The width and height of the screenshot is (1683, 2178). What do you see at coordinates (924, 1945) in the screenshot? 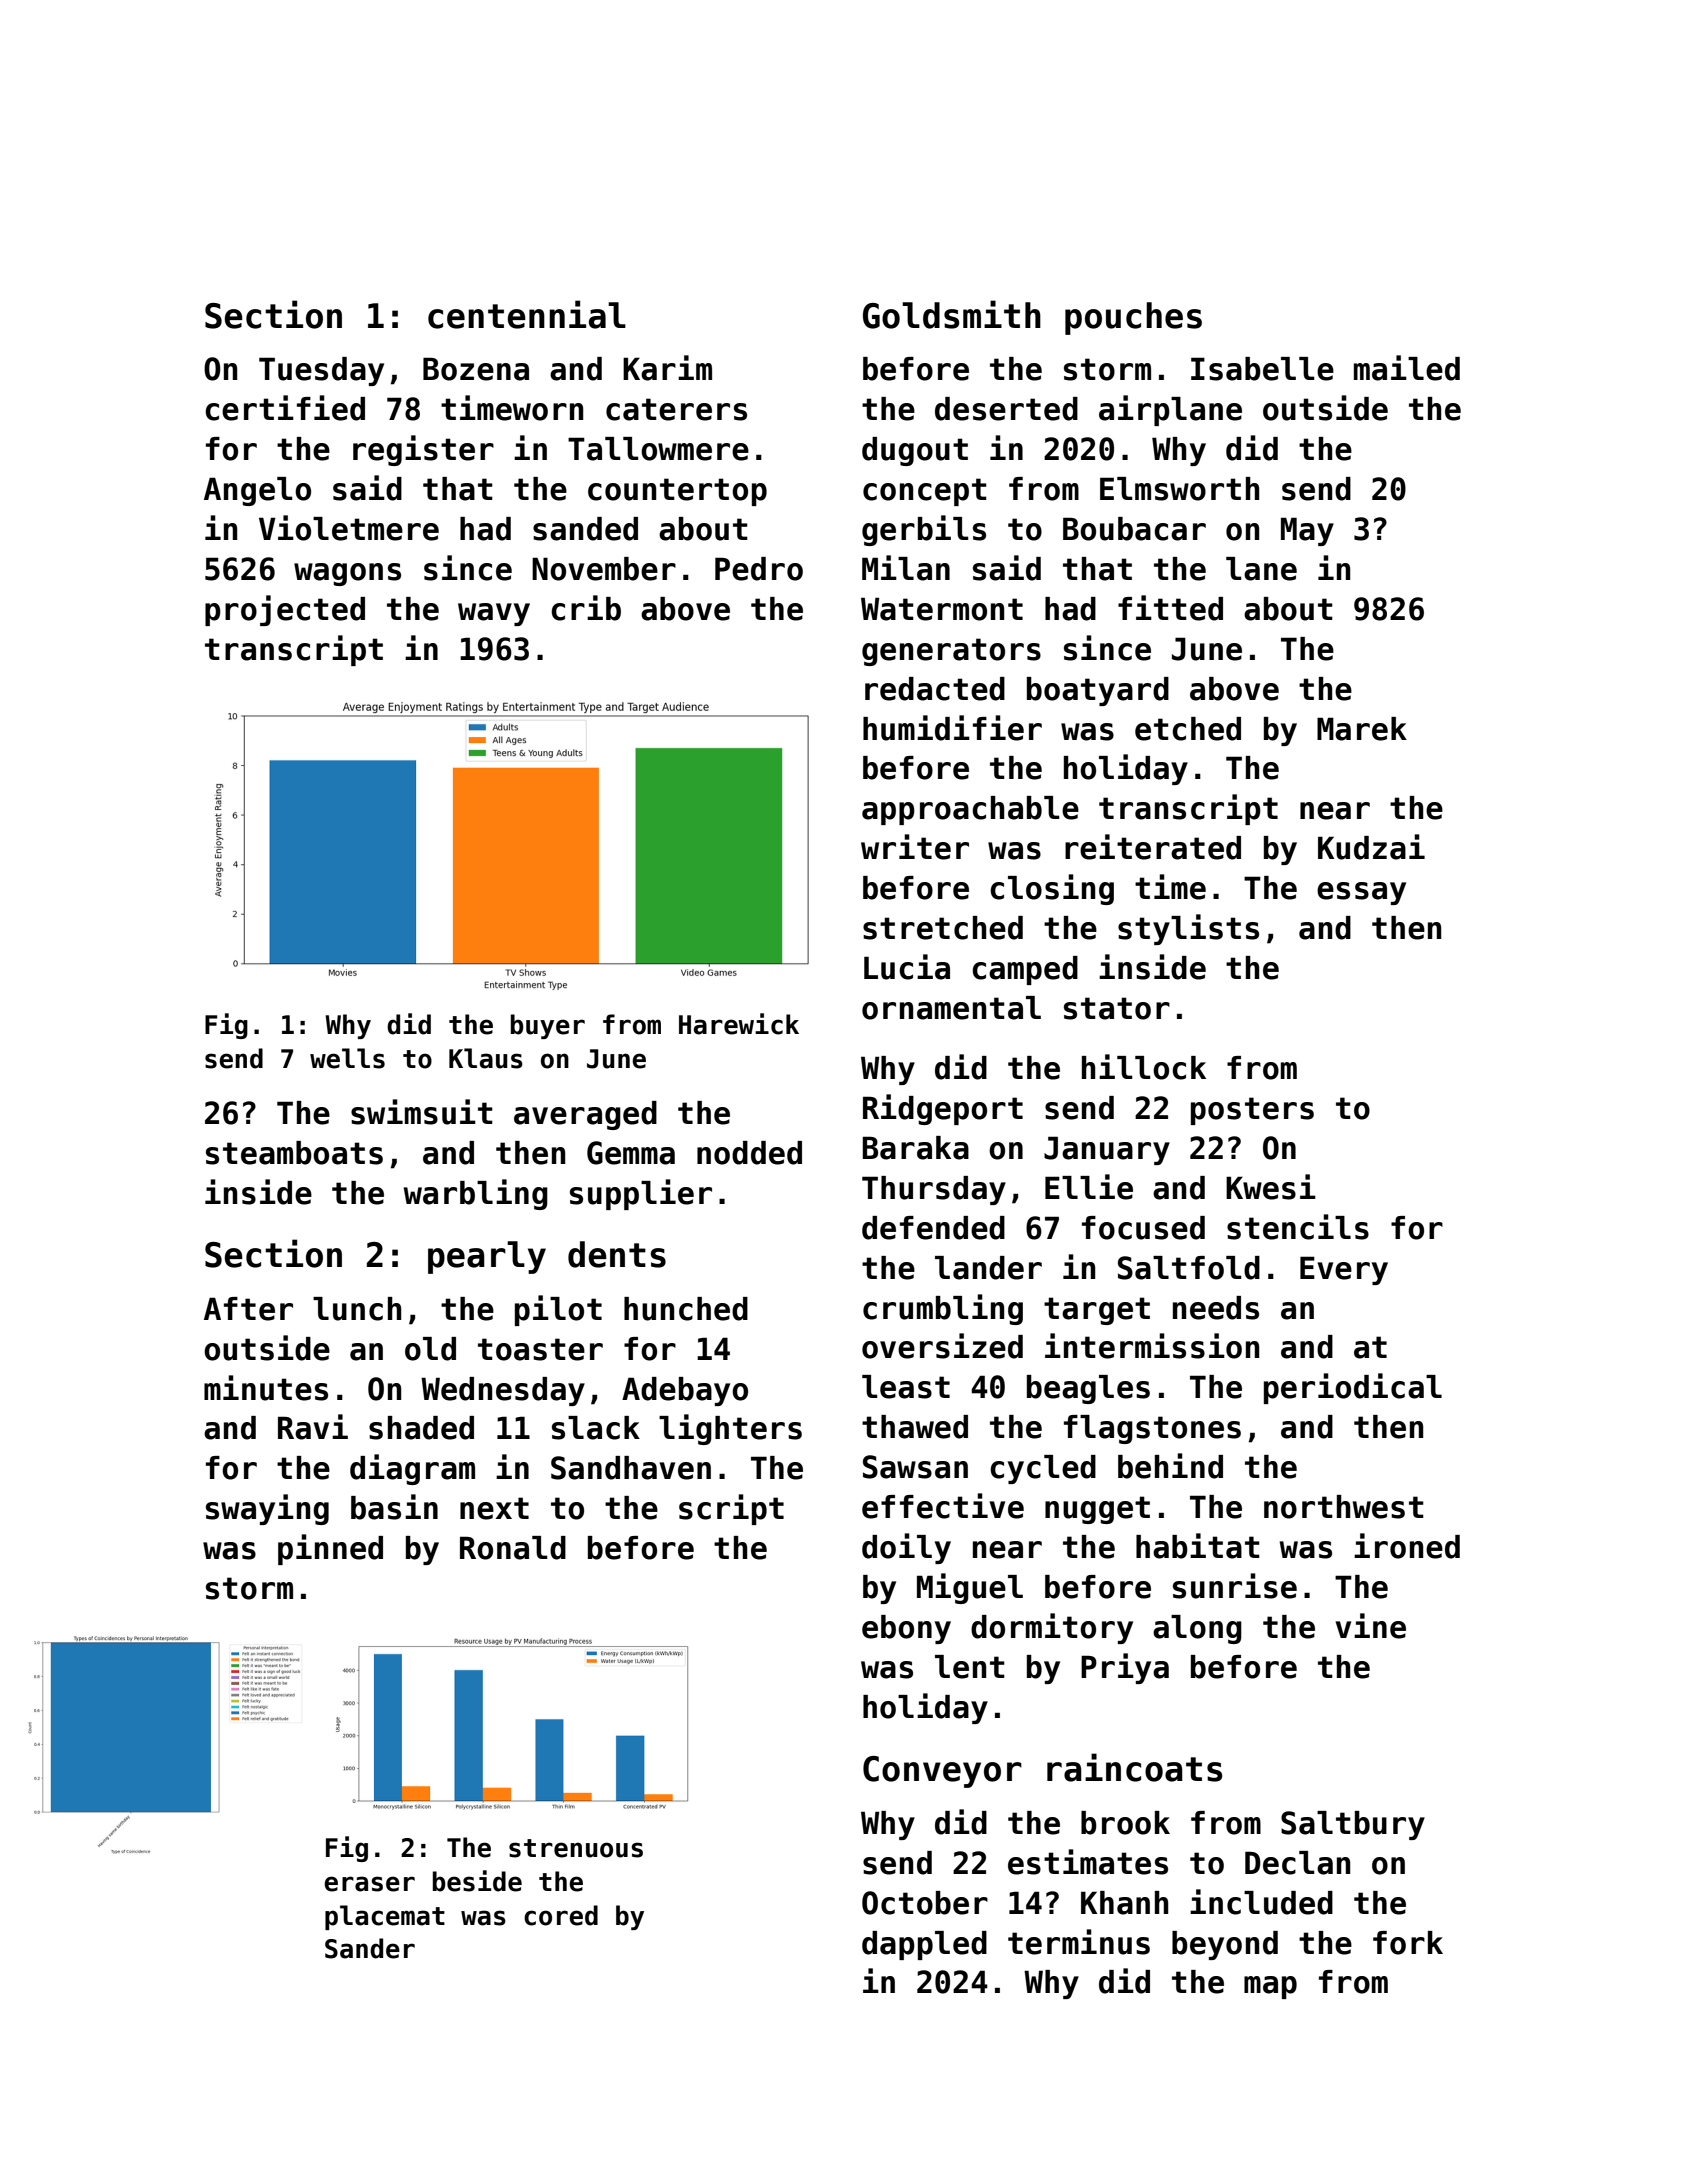
I see `dappled` at bounding box center [924, 1945].
